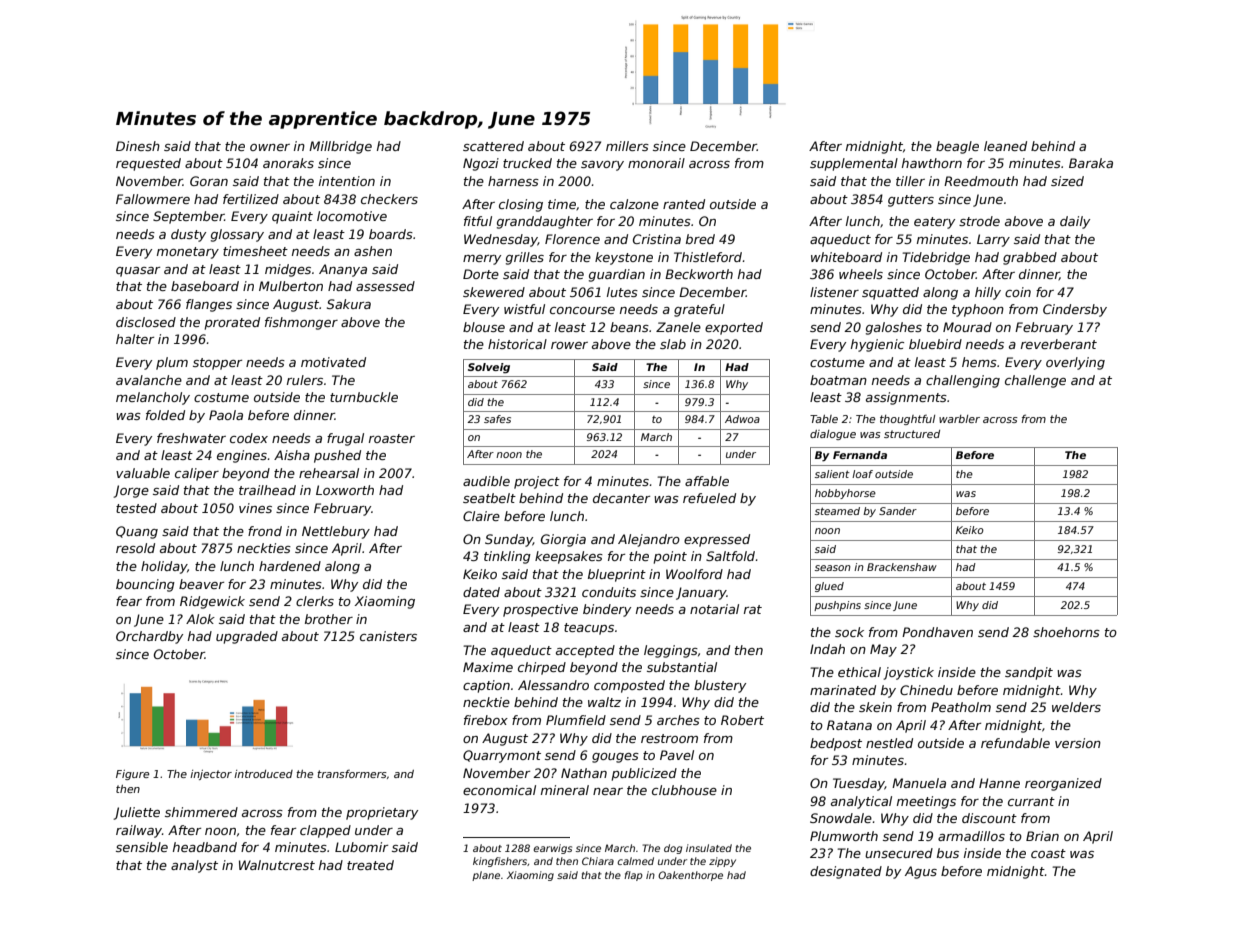 This image has height=952, width=1233. Describe the element at coordinates (1005, 146) in the image. I see `leaned` at that location.
